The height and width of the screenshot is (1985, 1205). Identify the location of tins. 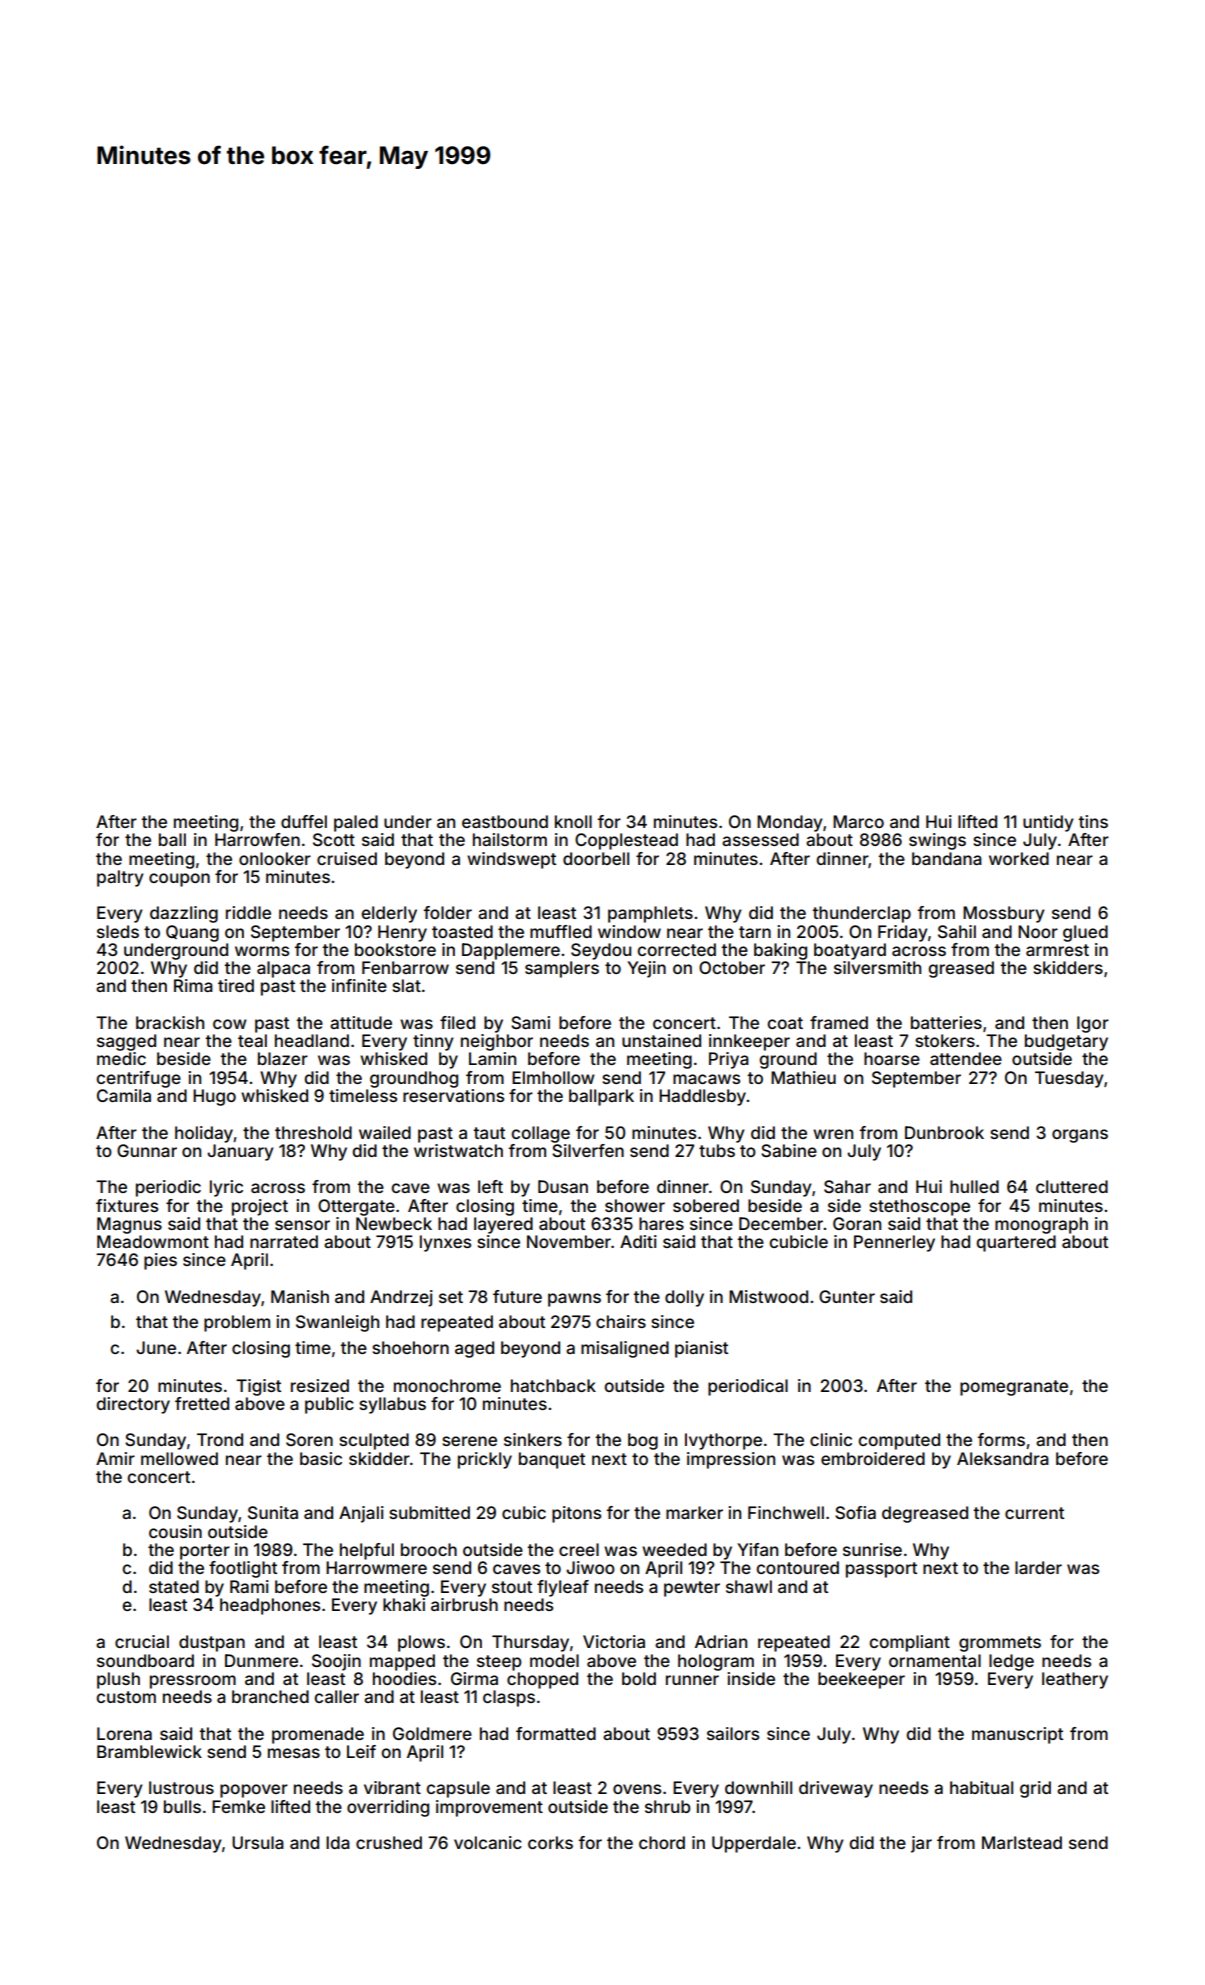
(1093, 821).
